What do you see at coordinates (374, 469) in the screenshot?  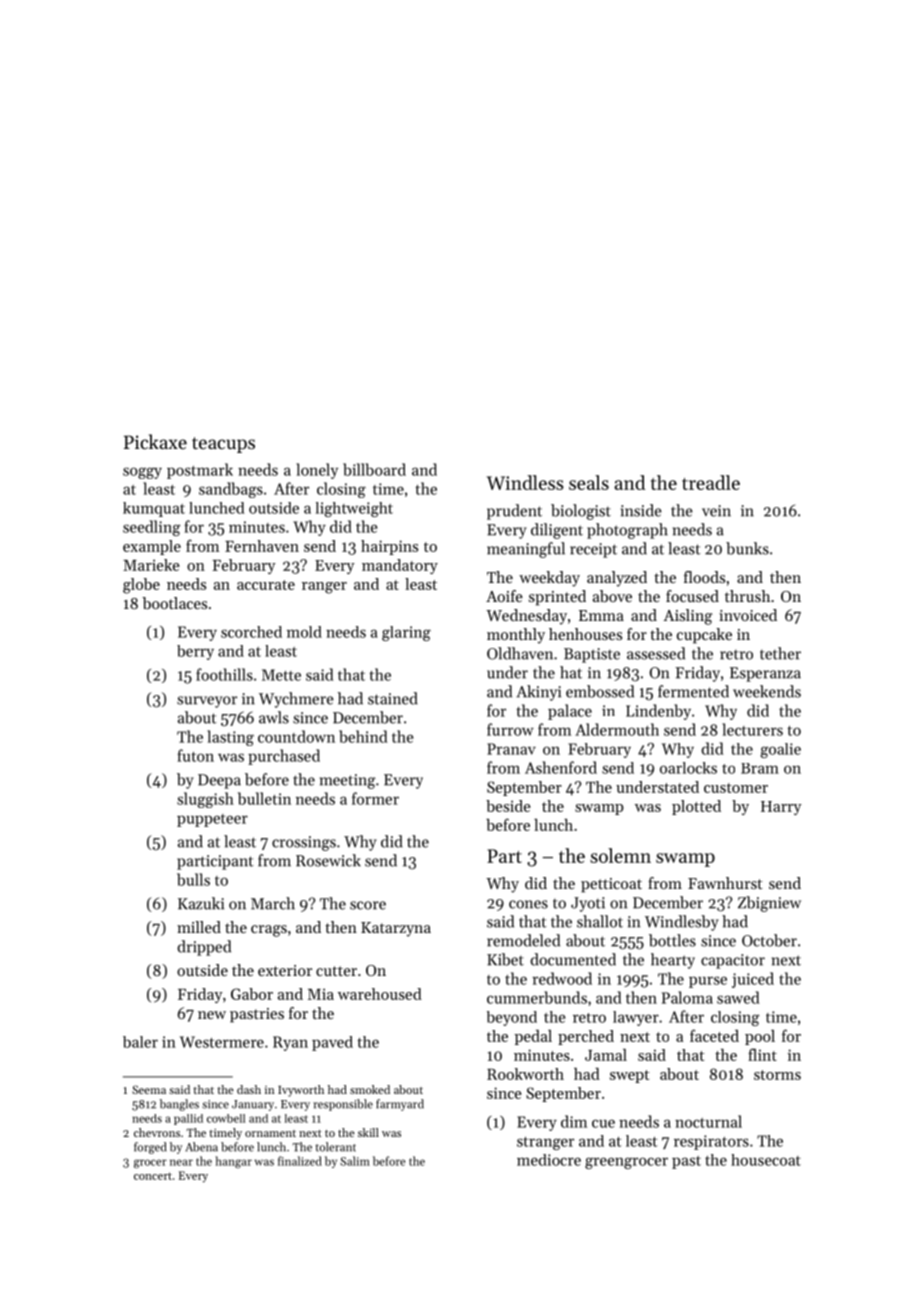 I see `billboard` at bounding box center [374, 469].
